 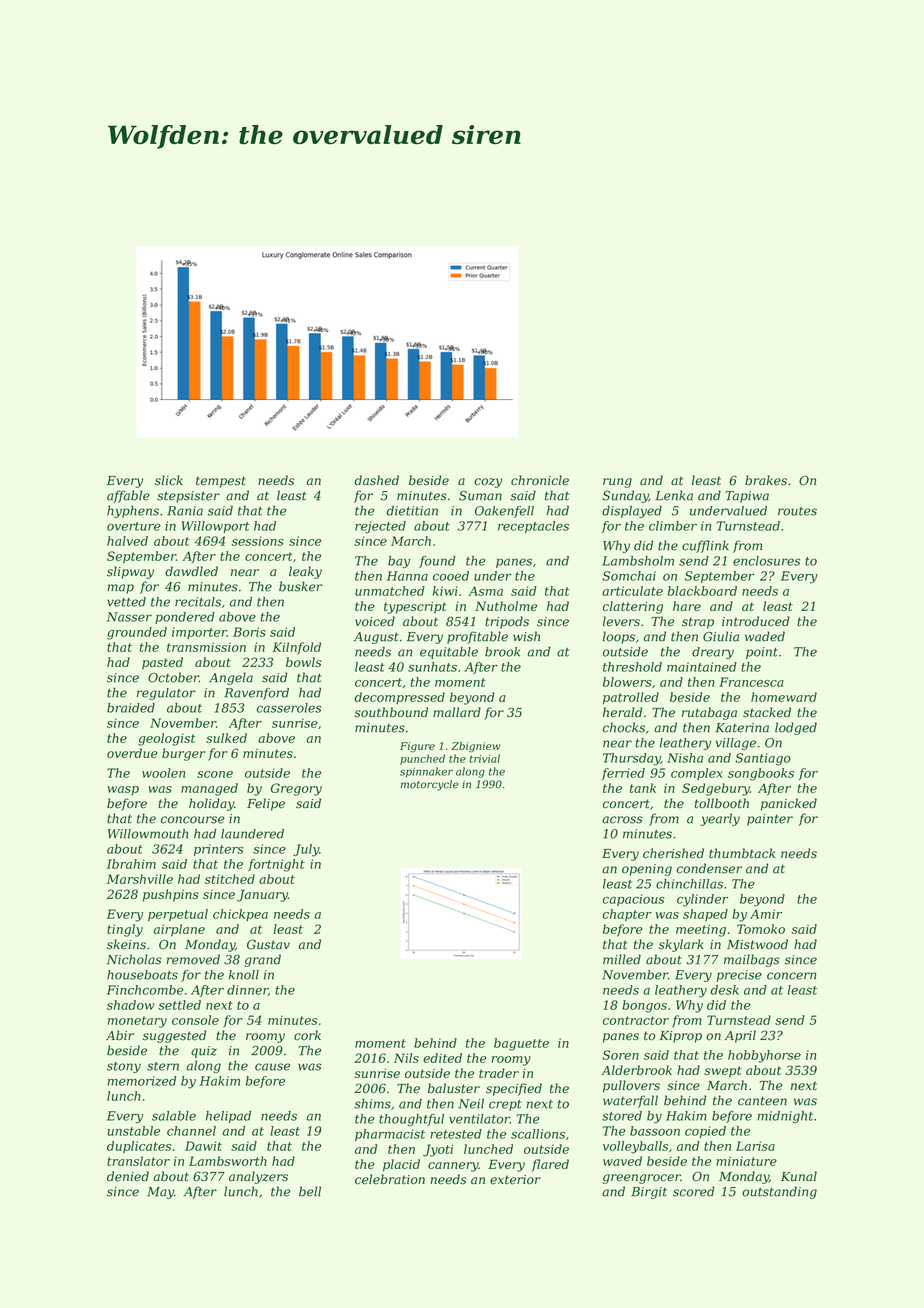 I want to click on swept, so click(x=723, y=1072).
